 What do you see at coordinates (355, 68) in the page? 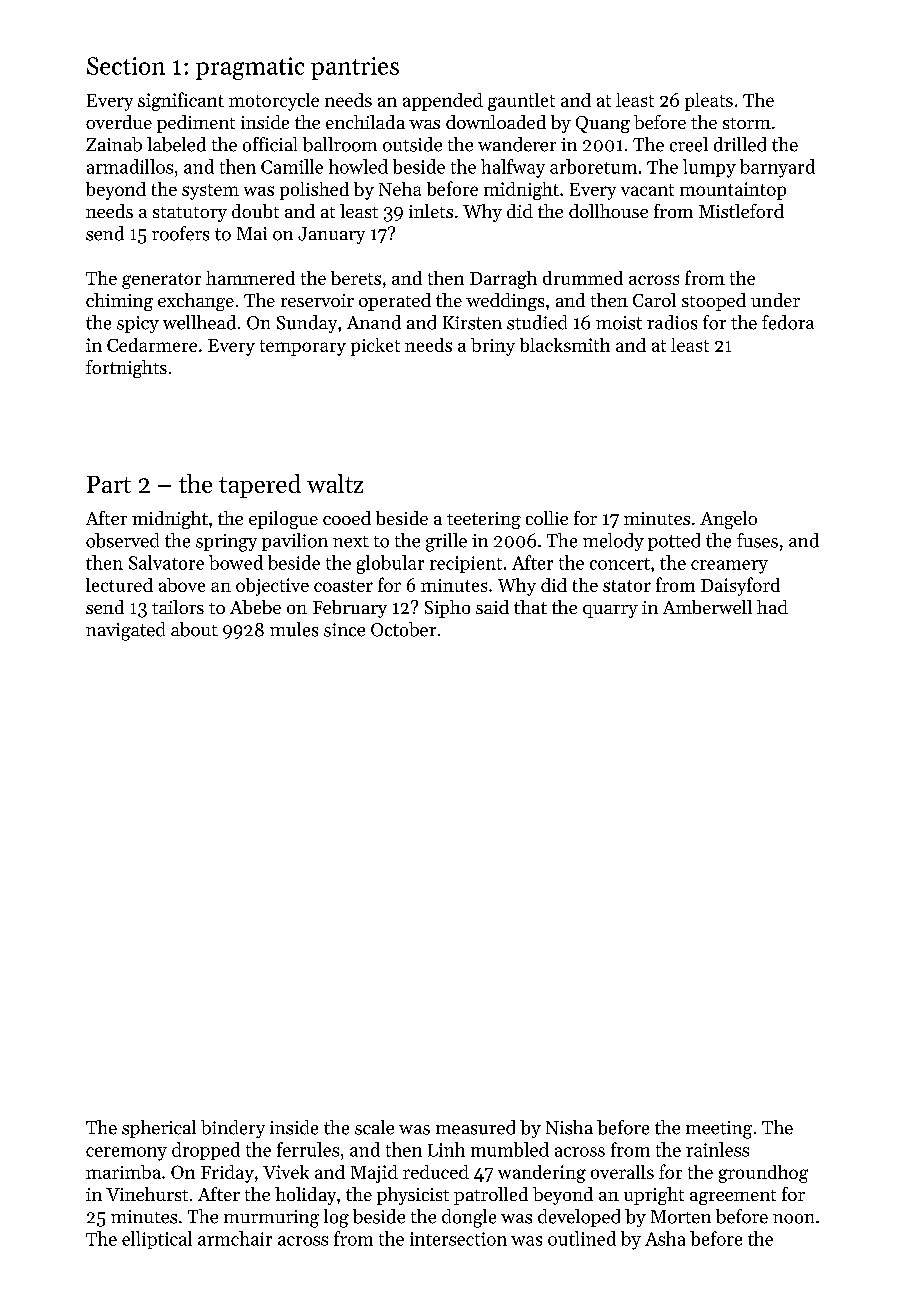
I see `pantries` at bounding box center [355, 68].
